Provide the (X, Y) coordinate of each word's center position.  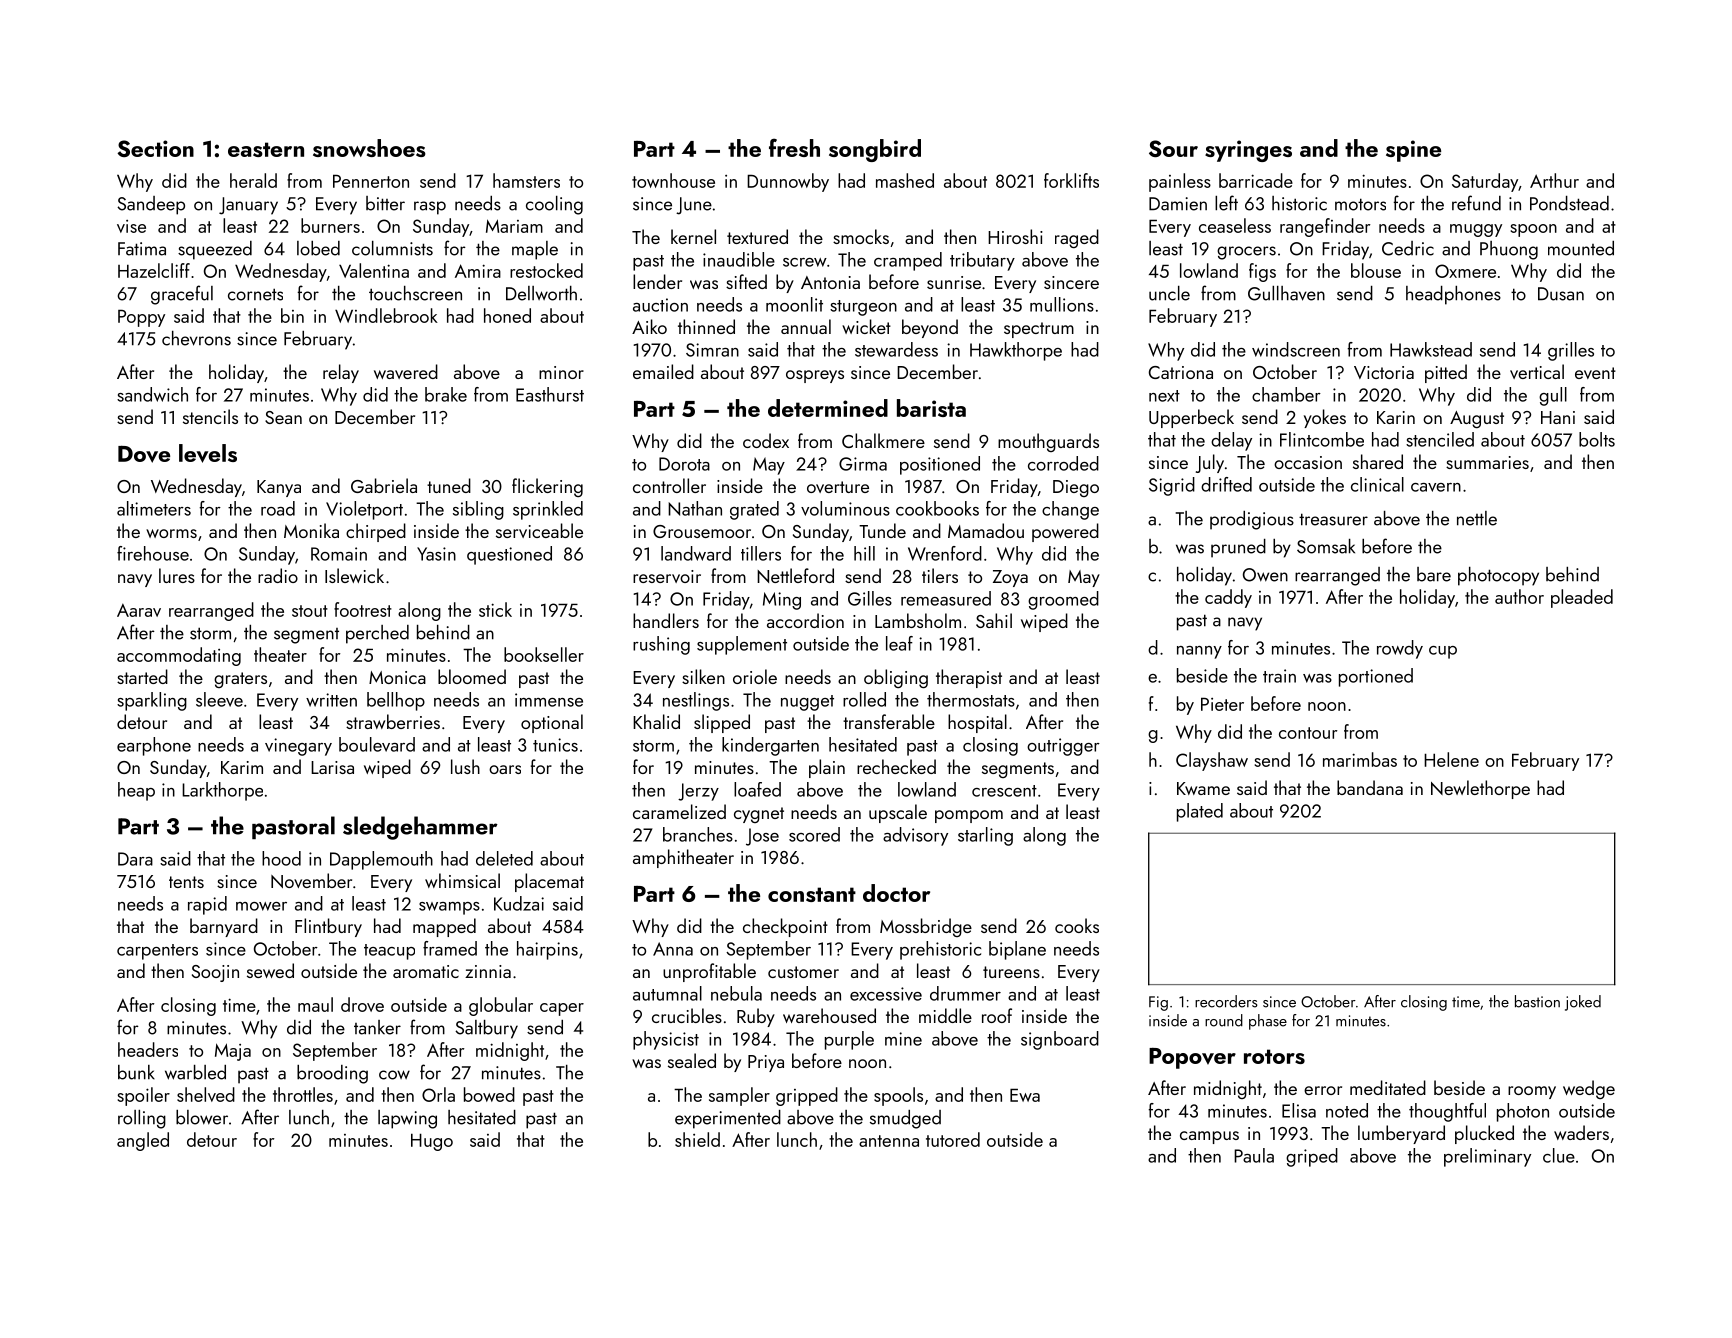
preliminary (1487, 1157)
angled (143, 1141)
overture (838, 487)
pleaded (1582, 598)
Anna (673, 949)
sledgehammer (420, 828)
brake (446, 394)
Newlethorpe (1480, 789)
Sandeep (151, 205)
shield (697, 1139)
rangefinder (1325, 227)
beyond (930, 328)
